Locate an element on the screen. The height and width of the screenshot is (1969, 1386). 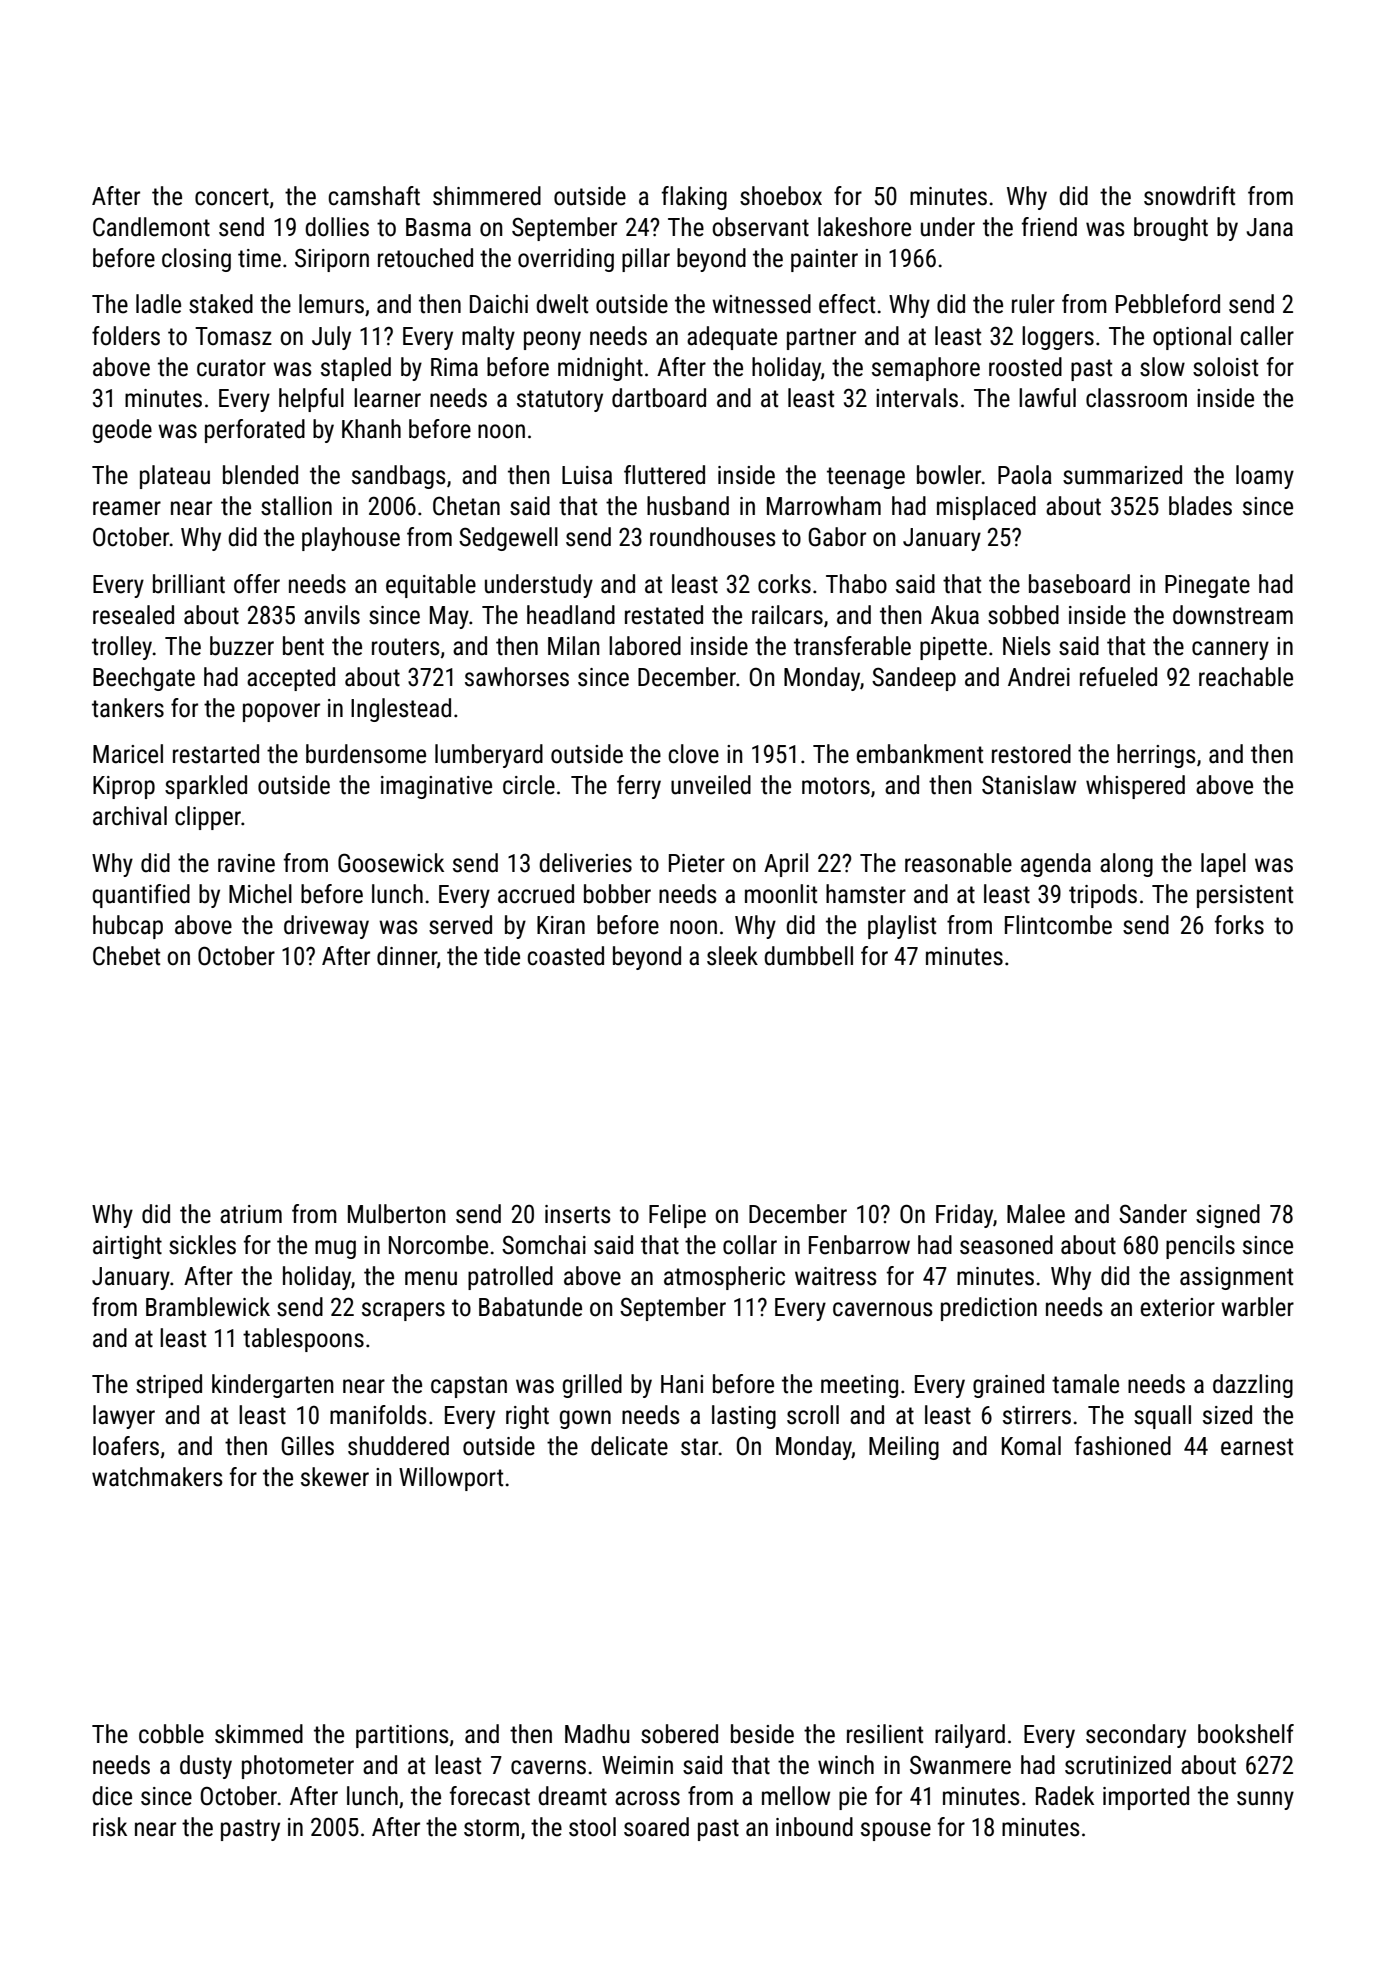
Madhu is located at coordinates (597, 1734).
